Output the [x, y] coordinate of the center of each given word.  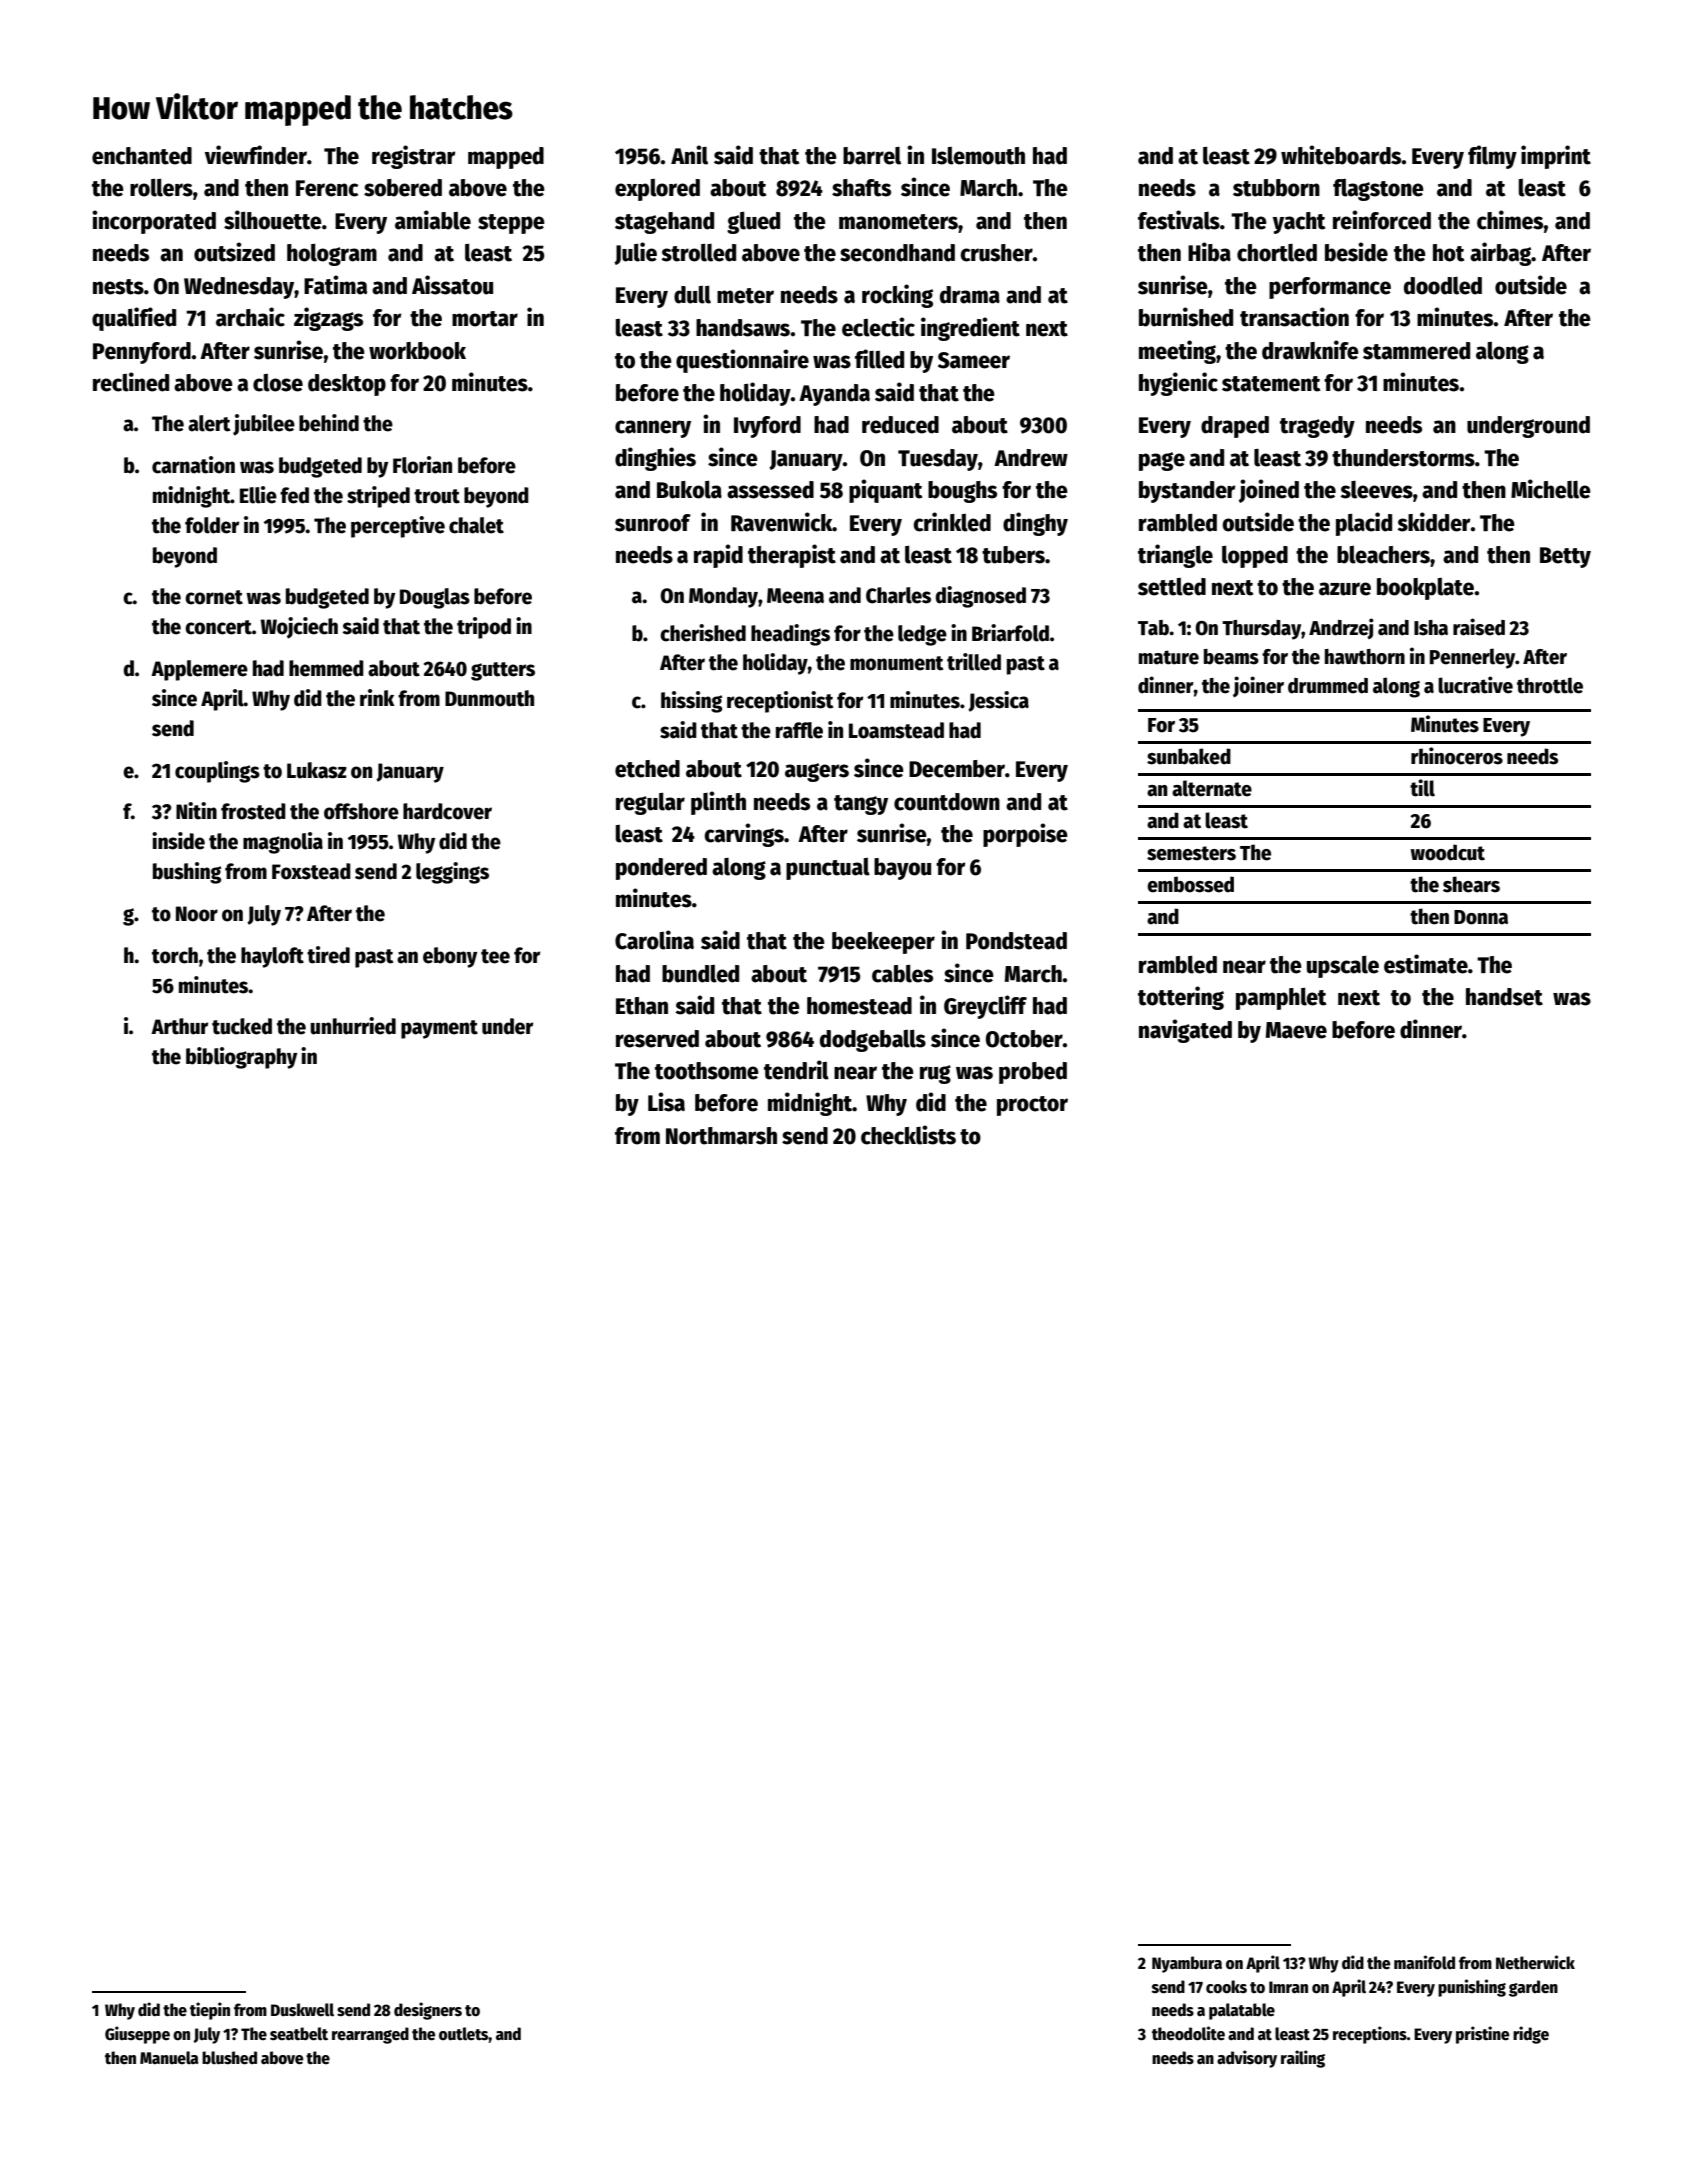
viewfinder [256, 155]
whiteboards [1341, 155]
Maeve [1296, 1030]
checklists [908, 1135]
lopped [1255, 557]
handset [1504, 997]
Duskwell [302, 2010]
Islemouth [978, 156]
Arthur [179, 1026]
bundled [700, 974]
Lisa [666, 1102]
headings [790, 635]
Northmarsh [721, 1136]
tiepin [210, 2011]
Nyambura [1187, 1964]
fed [294, 495]
